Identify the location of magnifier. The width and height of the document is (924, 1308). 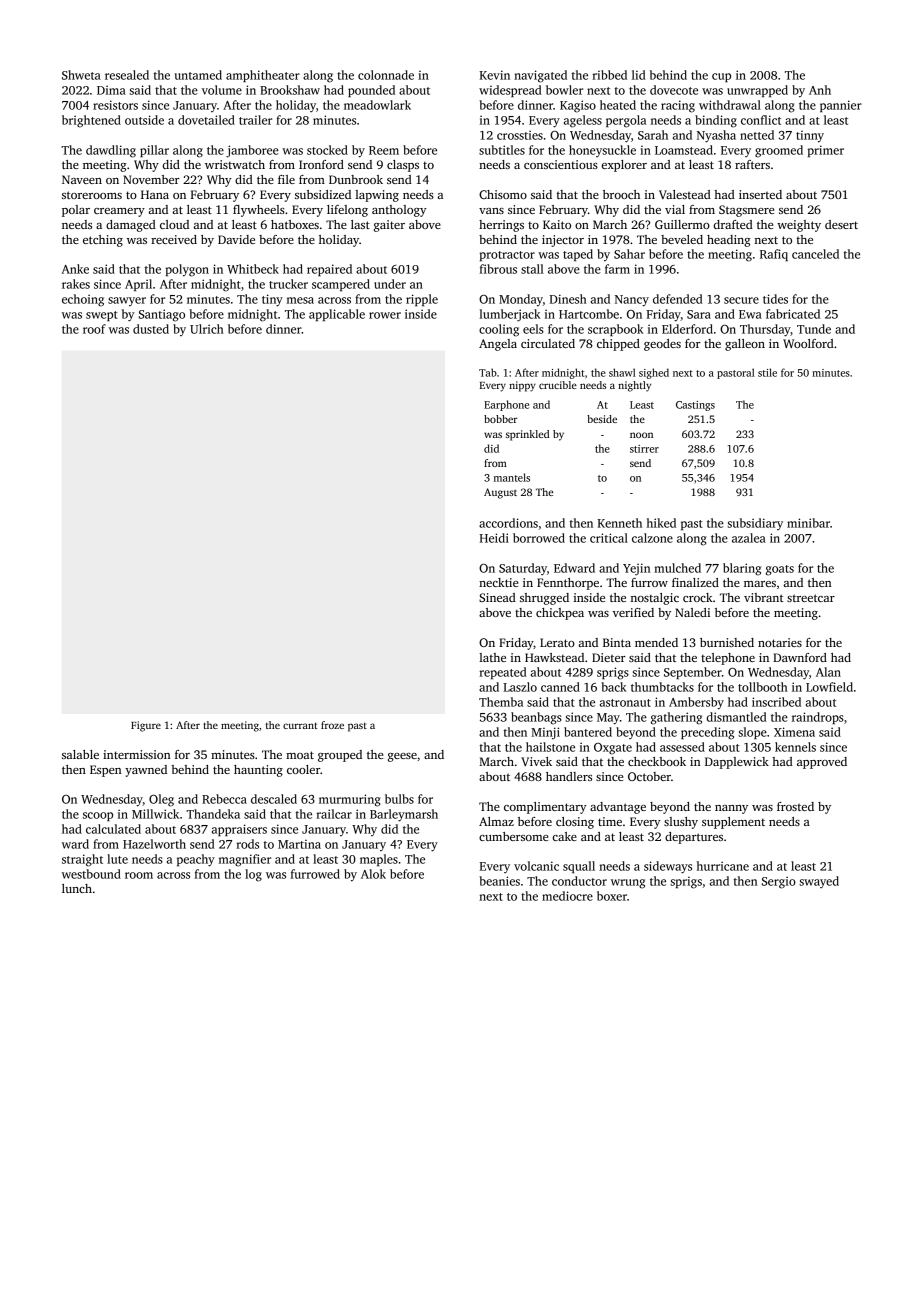
(245, 860).
